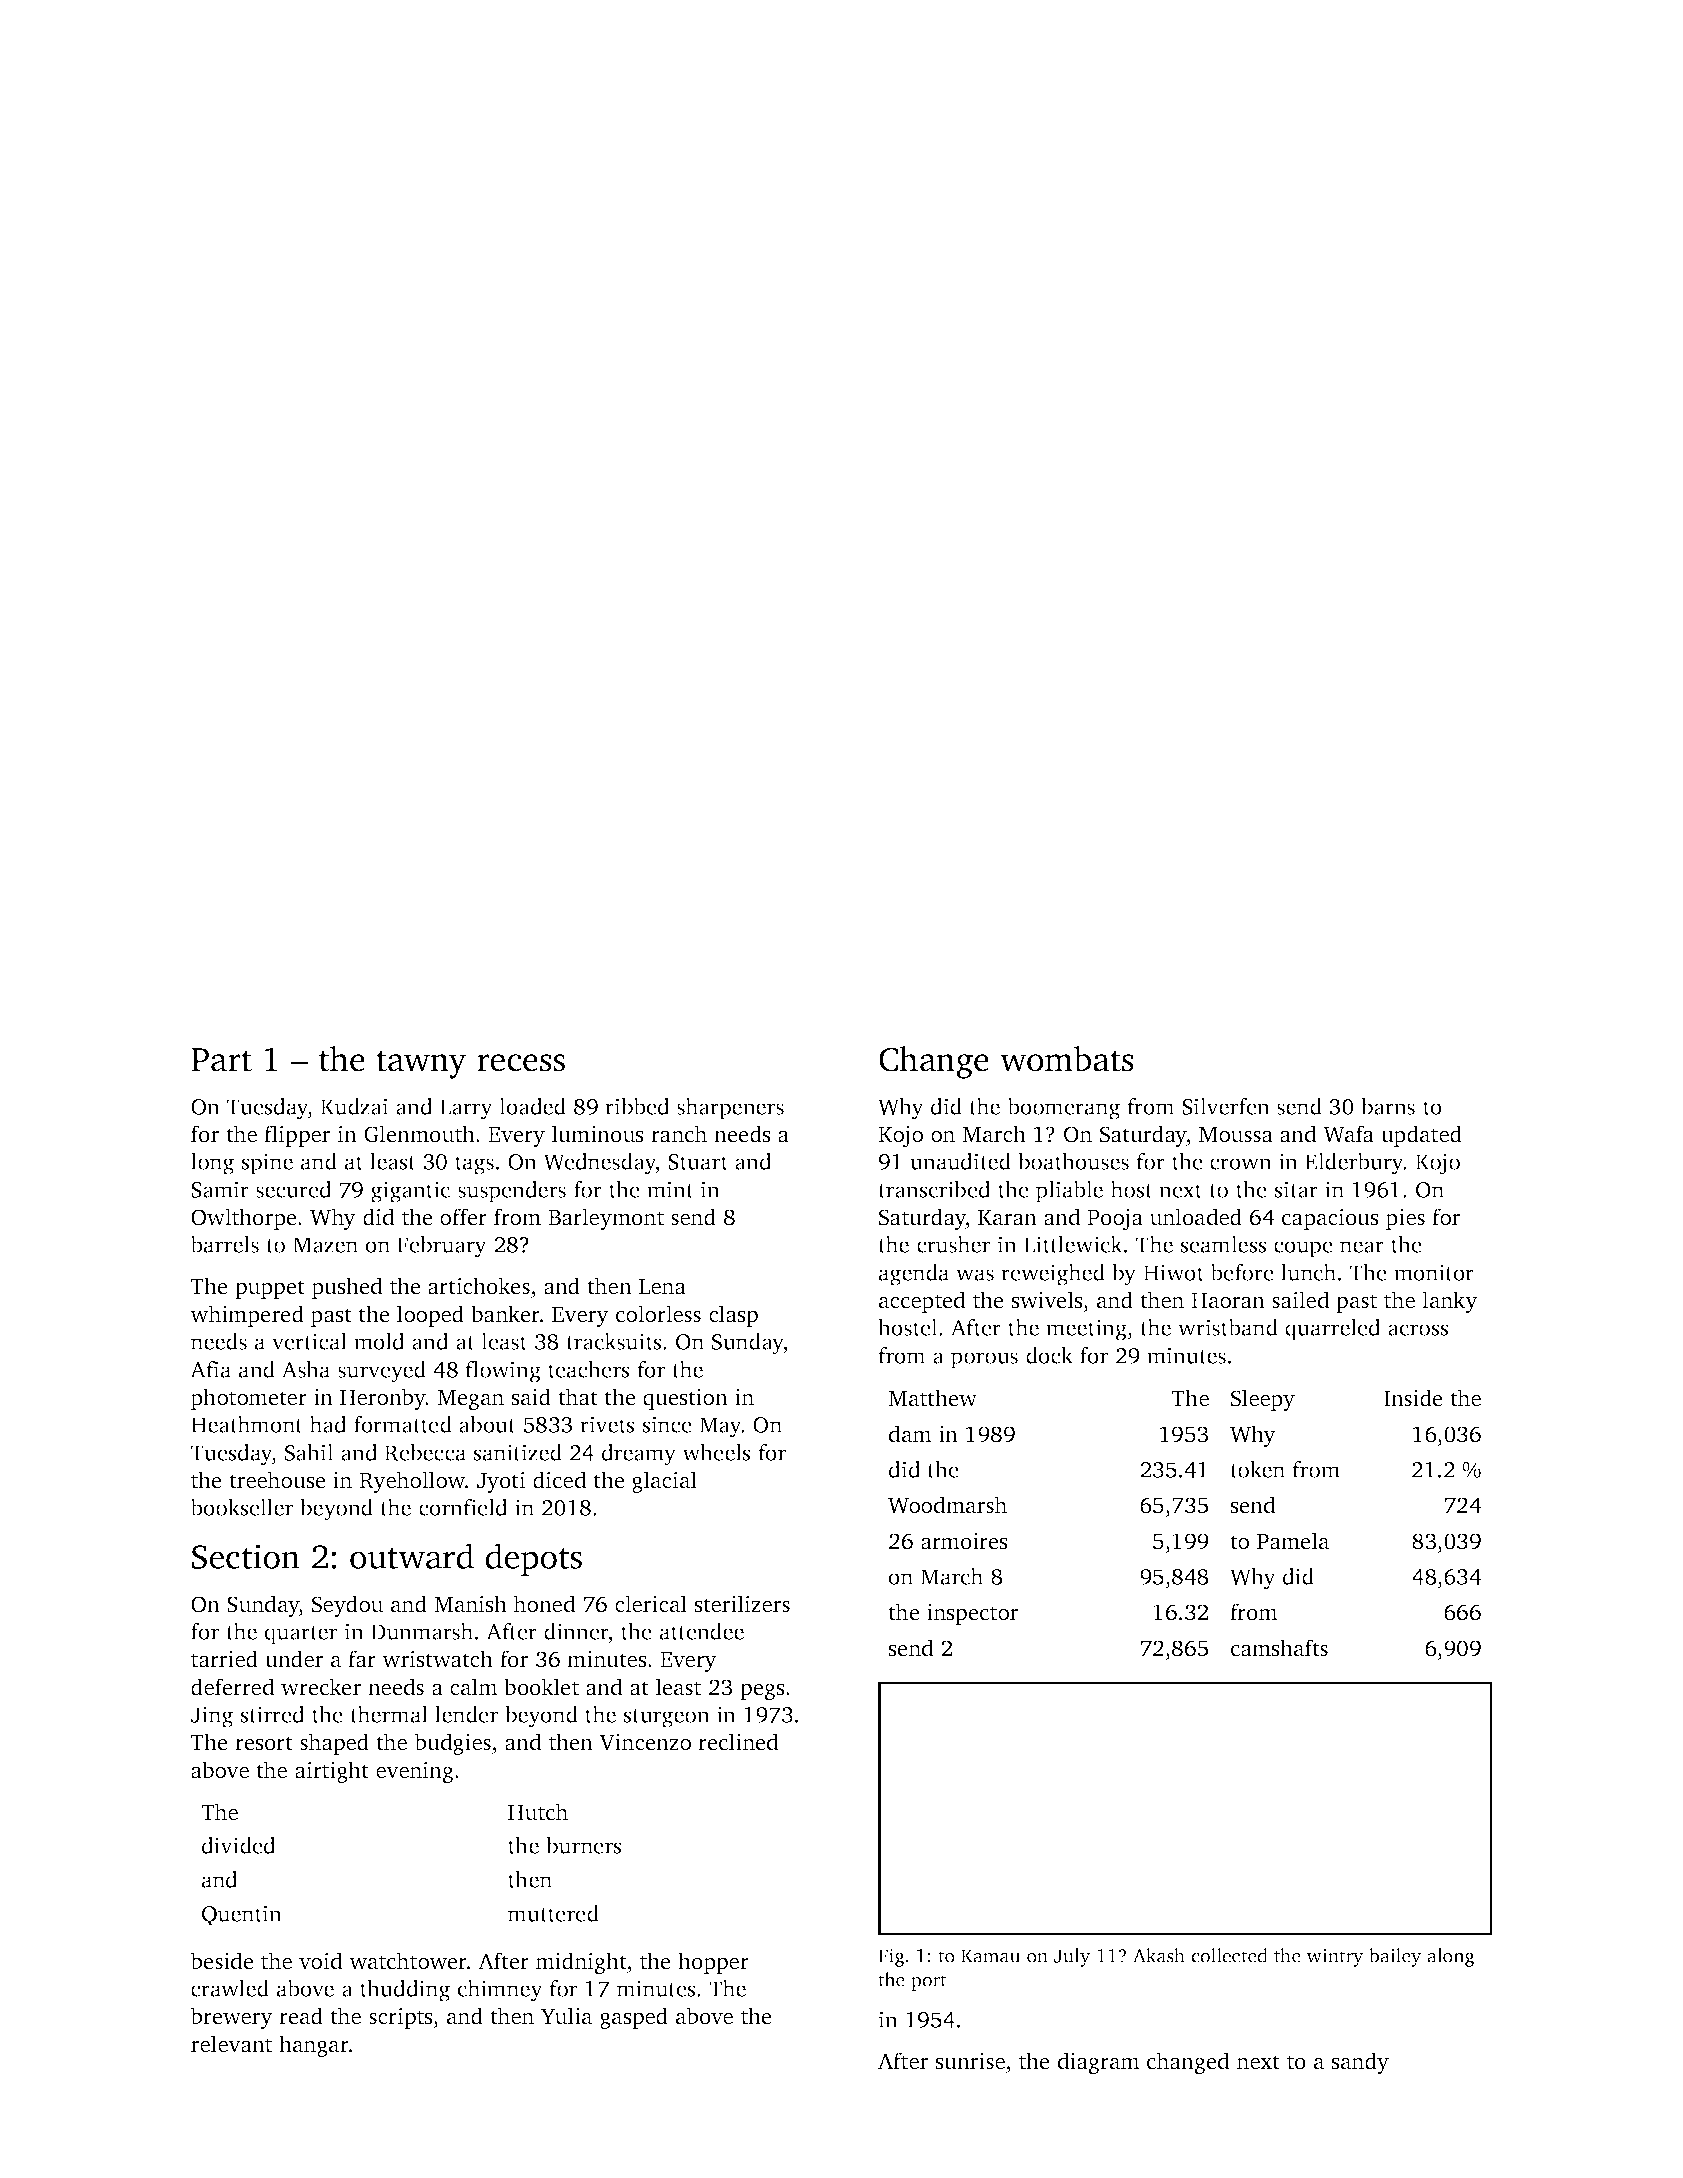 Image resolution: width=1683 pixels, height=2178 pixels. I want to click on Silverfen, so click(1226, 1106).
